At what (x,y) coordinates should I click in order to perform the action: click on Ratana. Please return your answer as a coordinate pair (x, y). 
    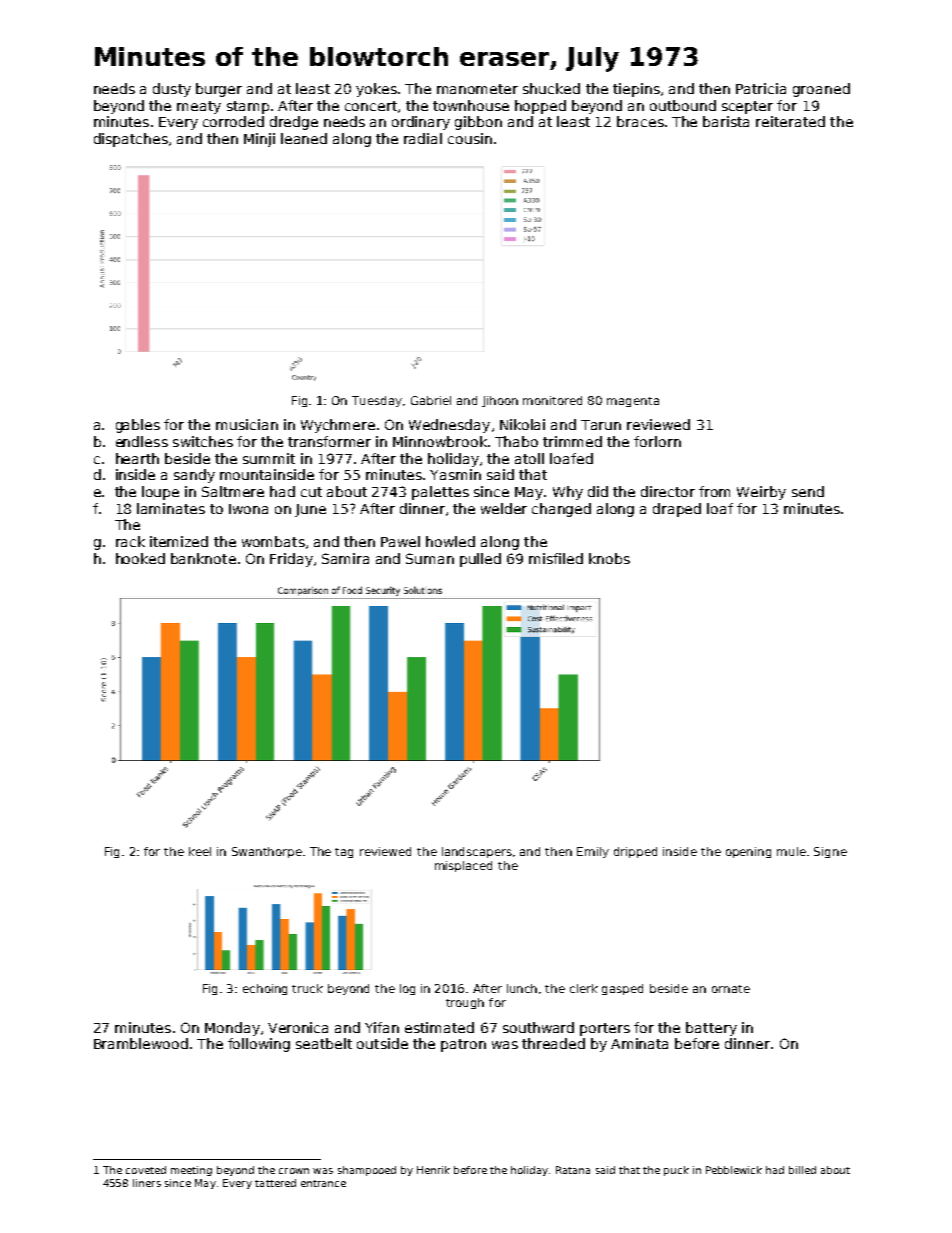
    Looking at the image, I should click on (573, 1170).
